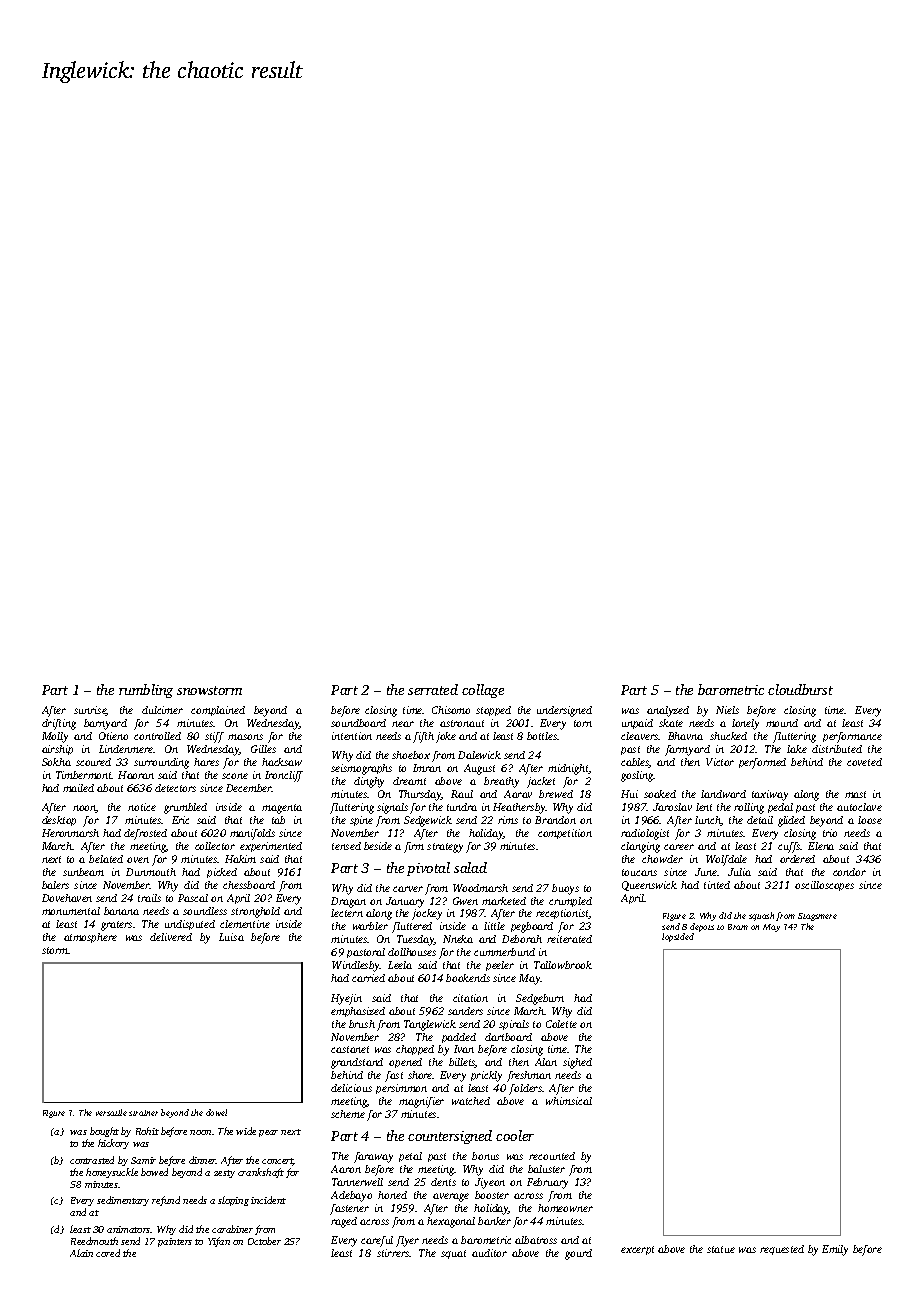 The image size is (924, 1308). What do you see at coordinates (81, 1253) in the page?
I see `Alain` at bounding box center [81, 1253].
